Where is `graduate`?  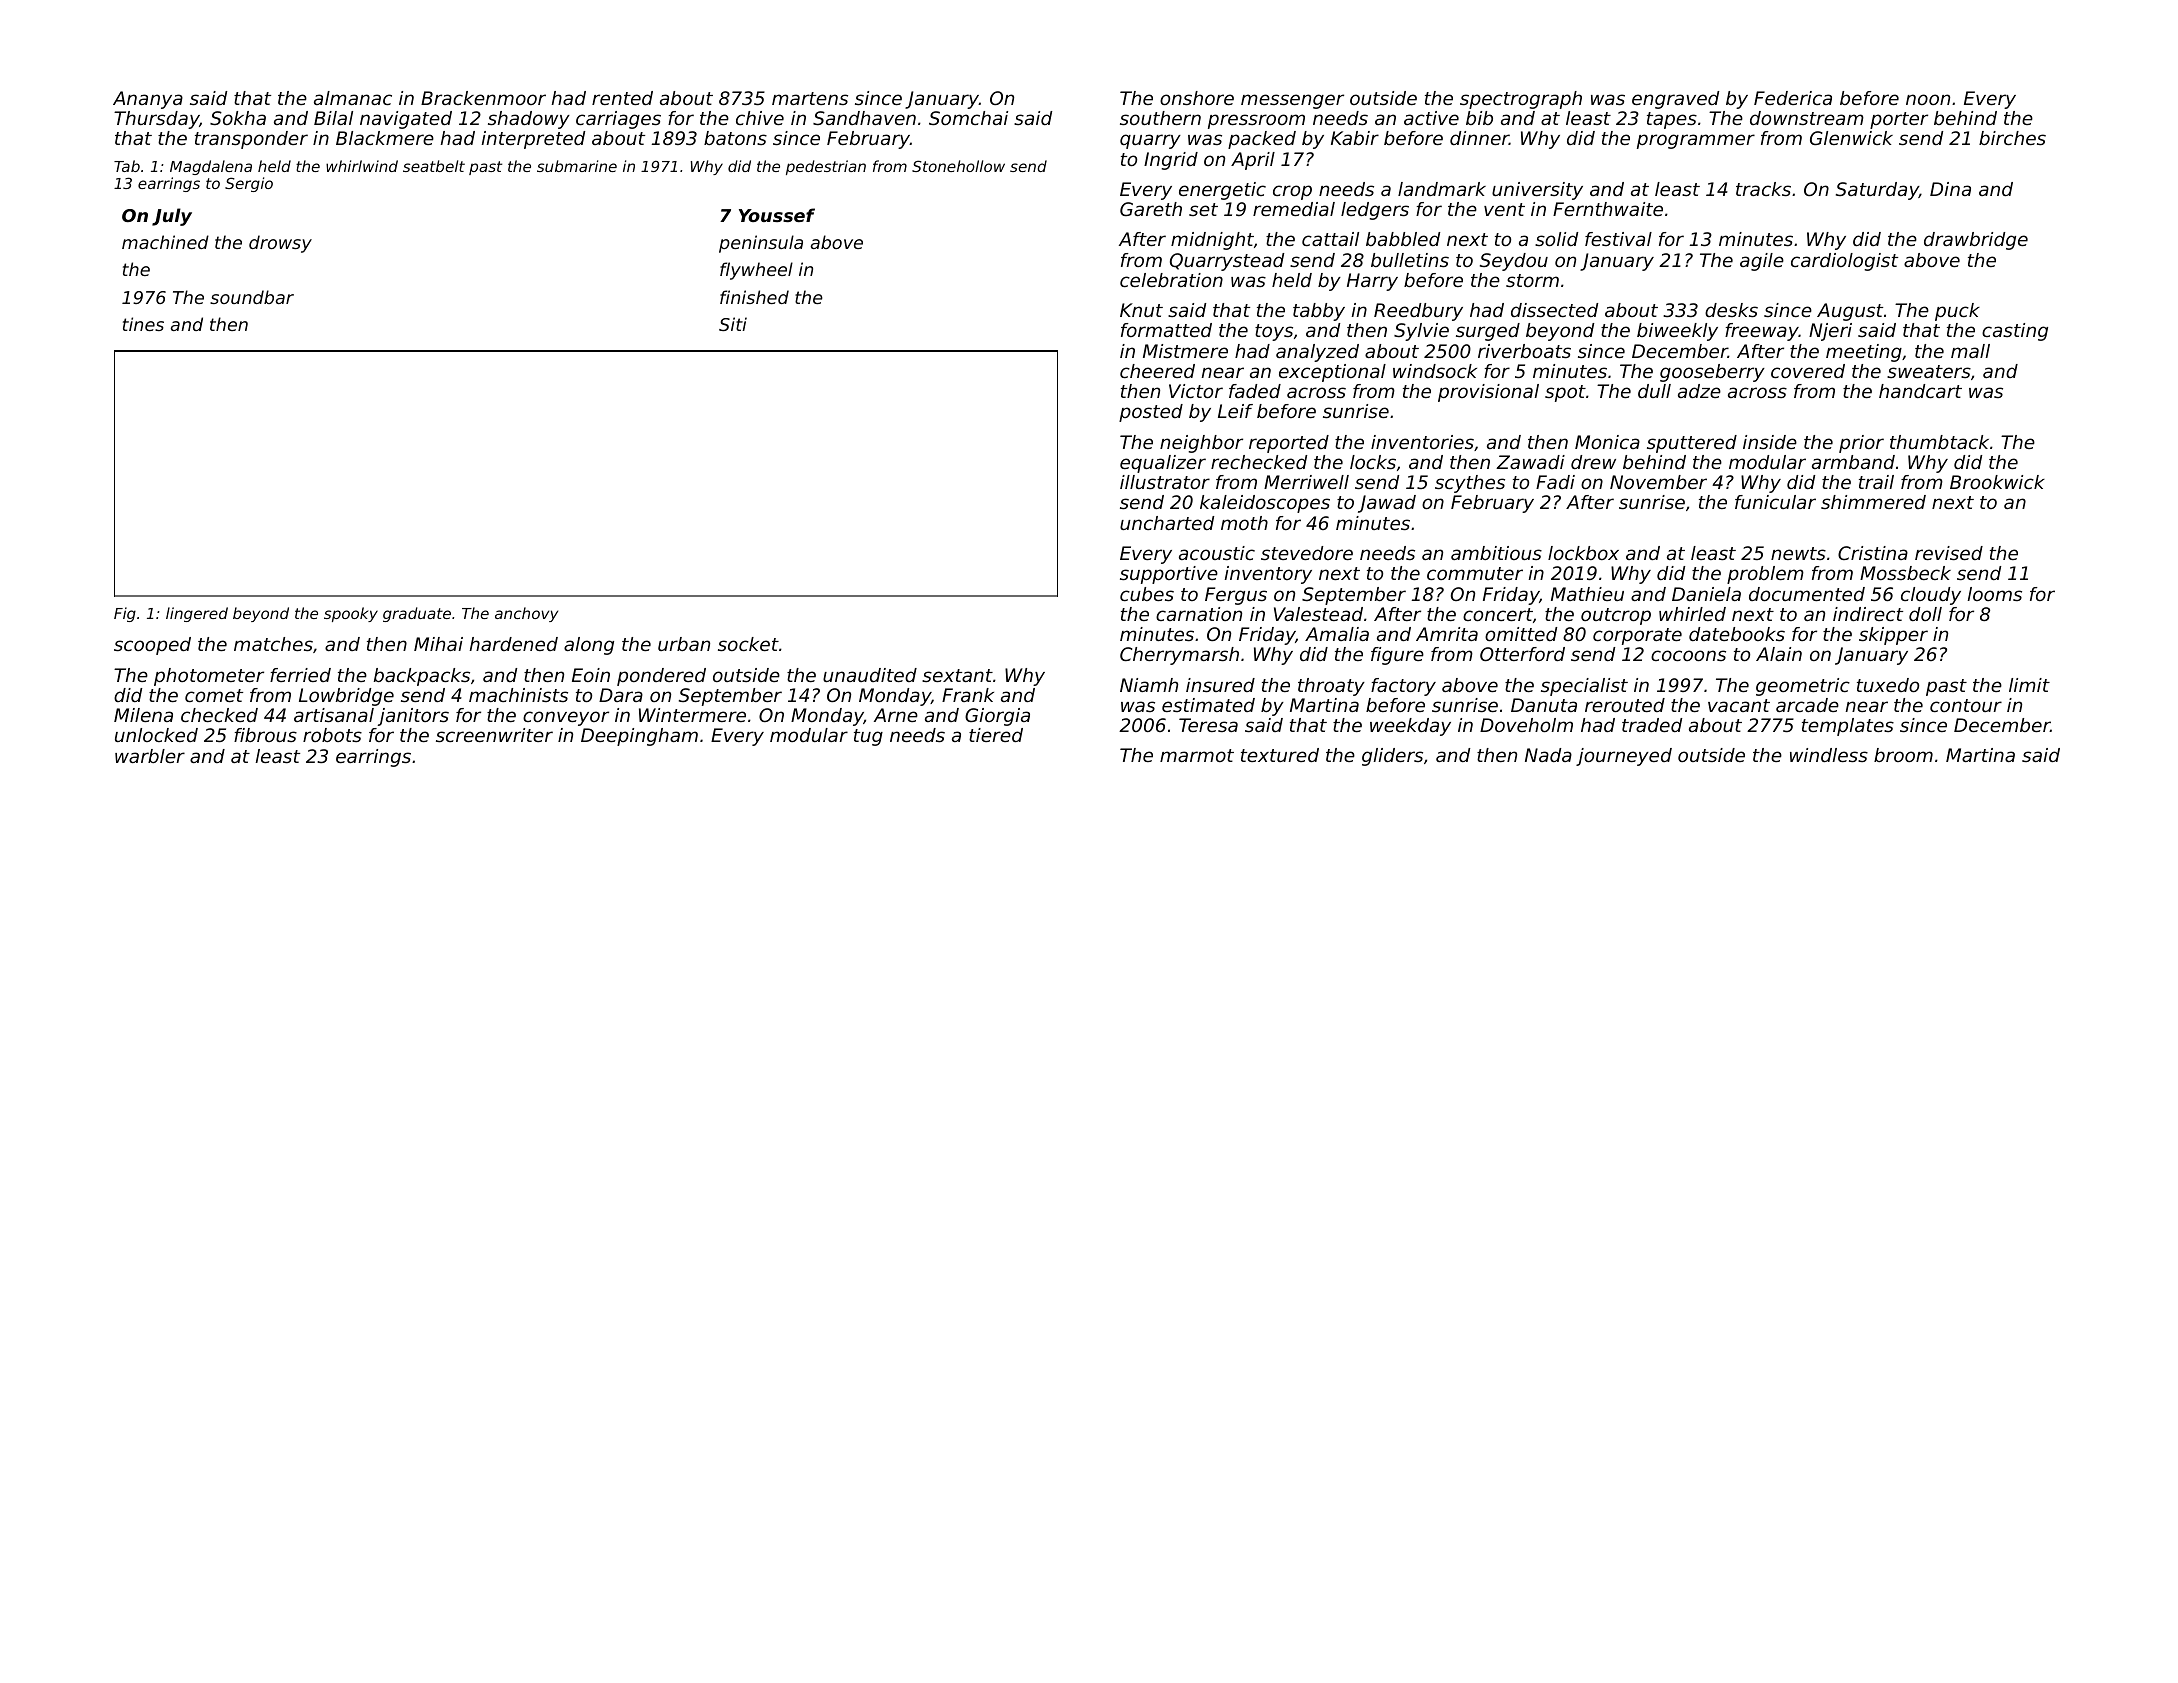 graduate is located at coordinates (417, 614).
